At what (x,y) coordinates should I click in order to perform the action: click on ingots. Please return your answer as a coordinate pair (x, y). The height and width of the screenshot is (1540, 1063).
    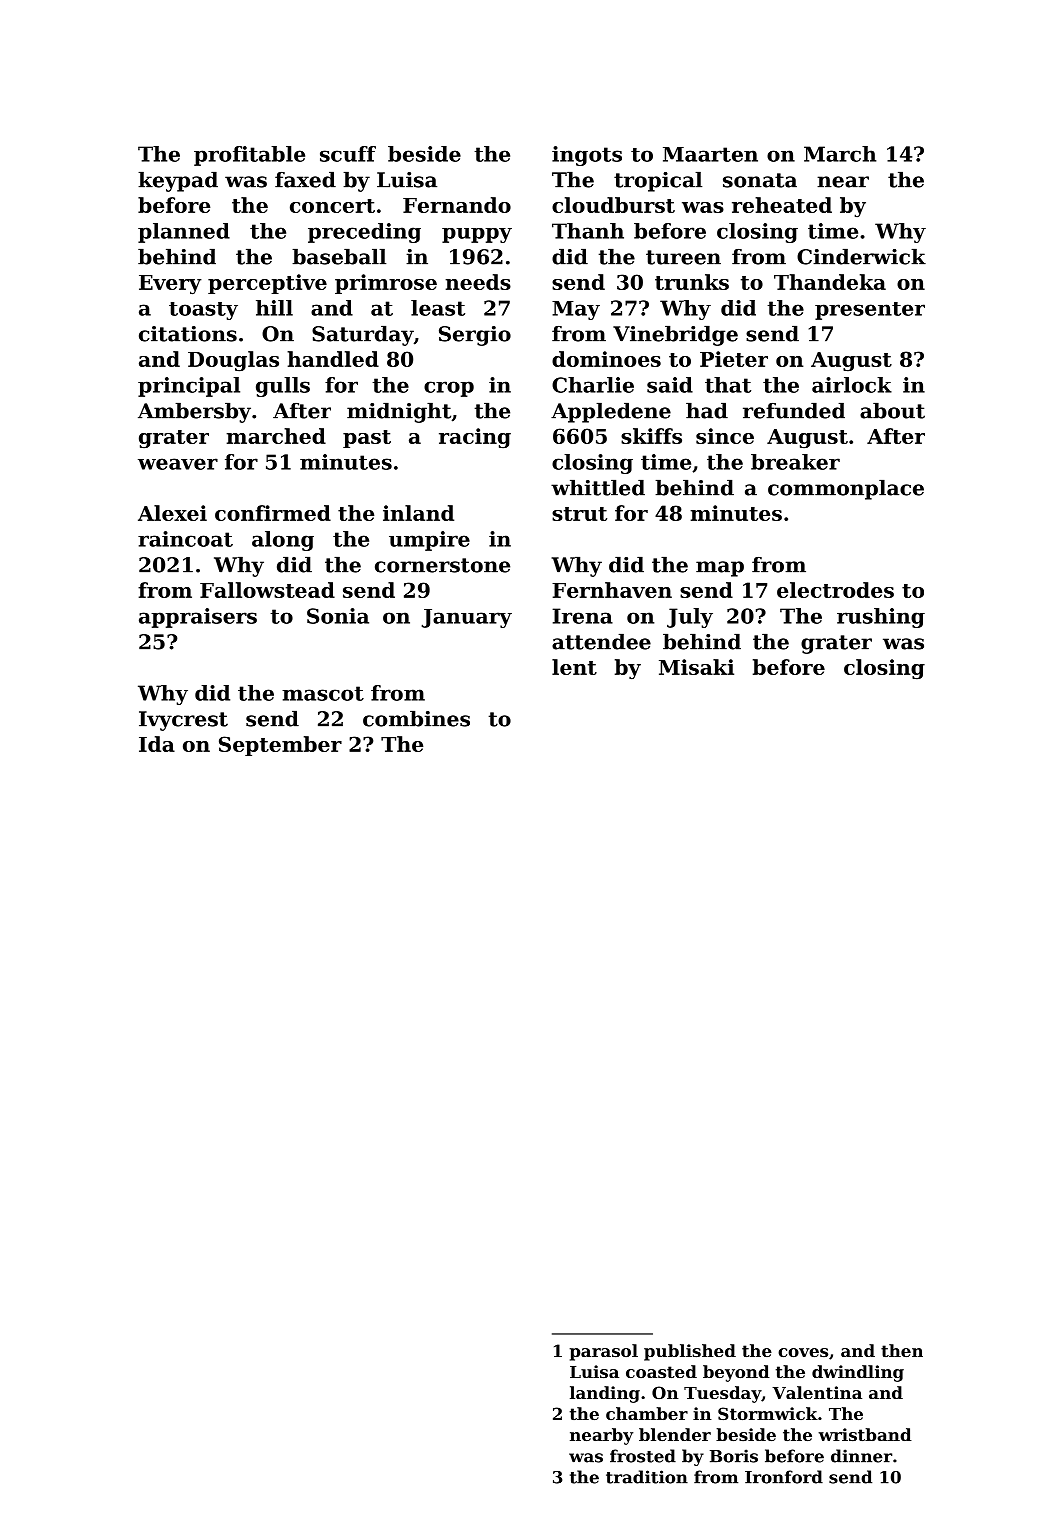
    Looking at the image, I should click on (587, 156).
